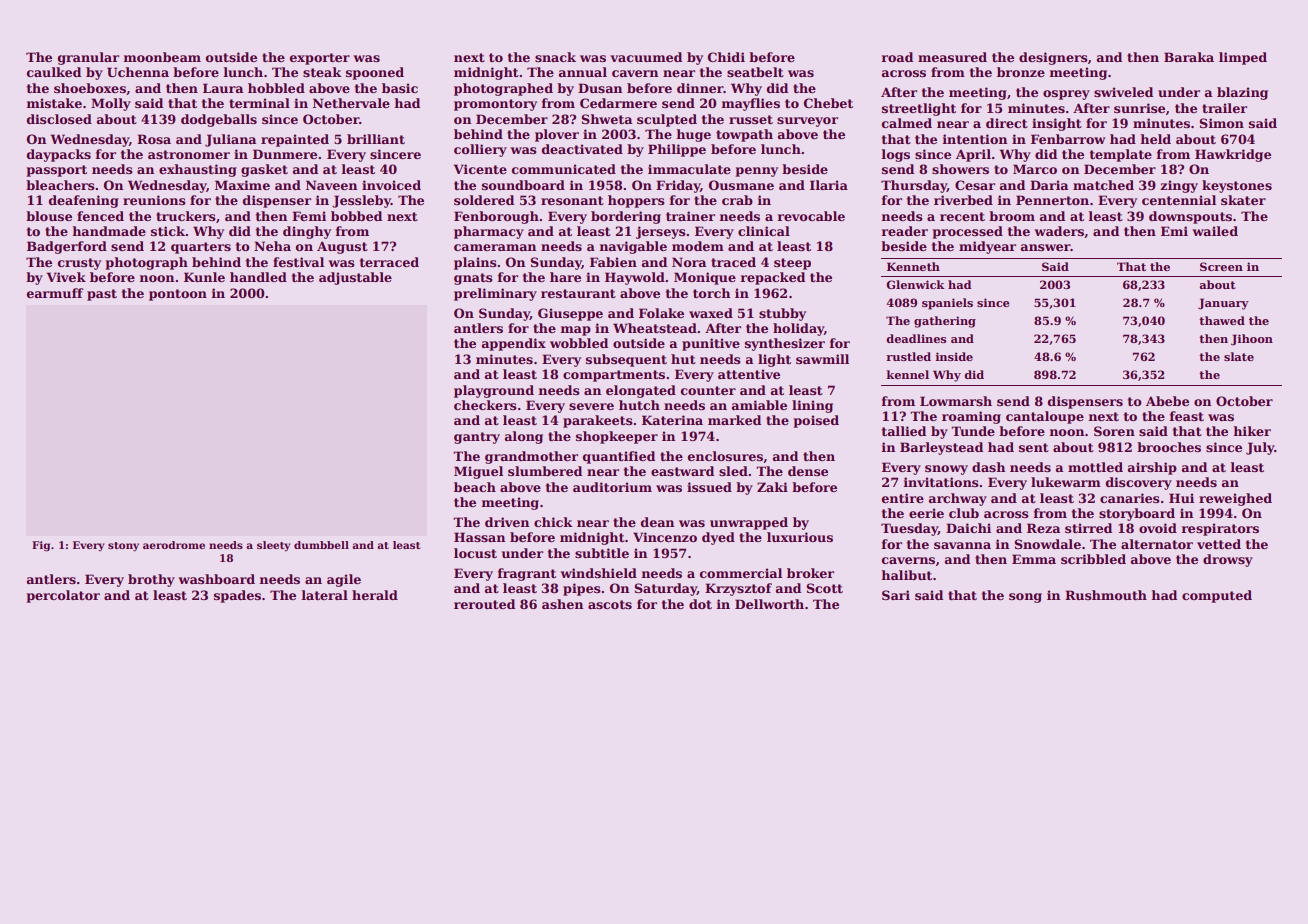 The width and height of the image is (1308, 924). What do you see at coordinates (916, 338) in the image?
I see `deadlines` at bounding box center [916, 338].
